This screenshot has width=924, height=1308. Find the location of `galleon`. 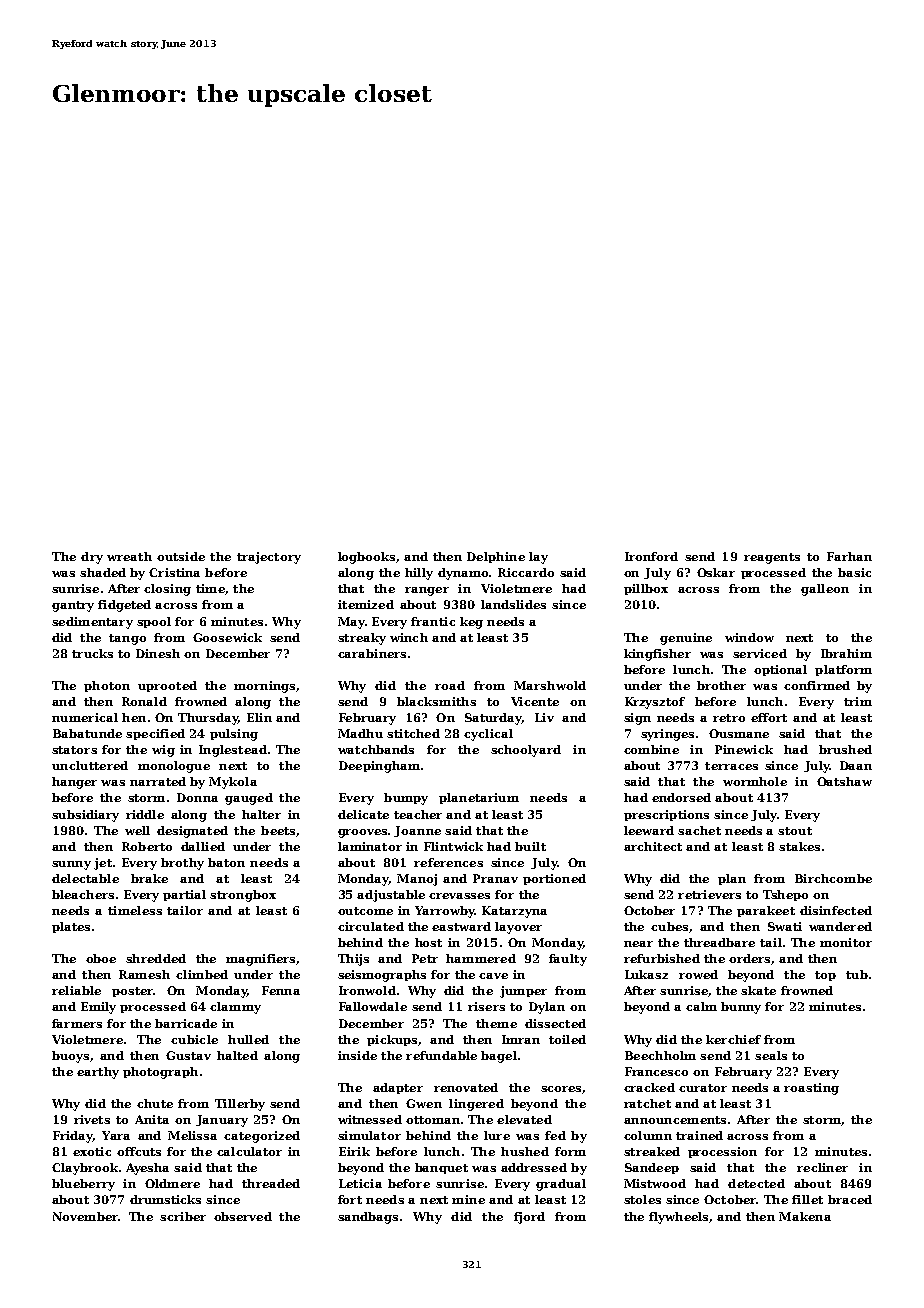

galleon is located at coordinates (825, 590).
